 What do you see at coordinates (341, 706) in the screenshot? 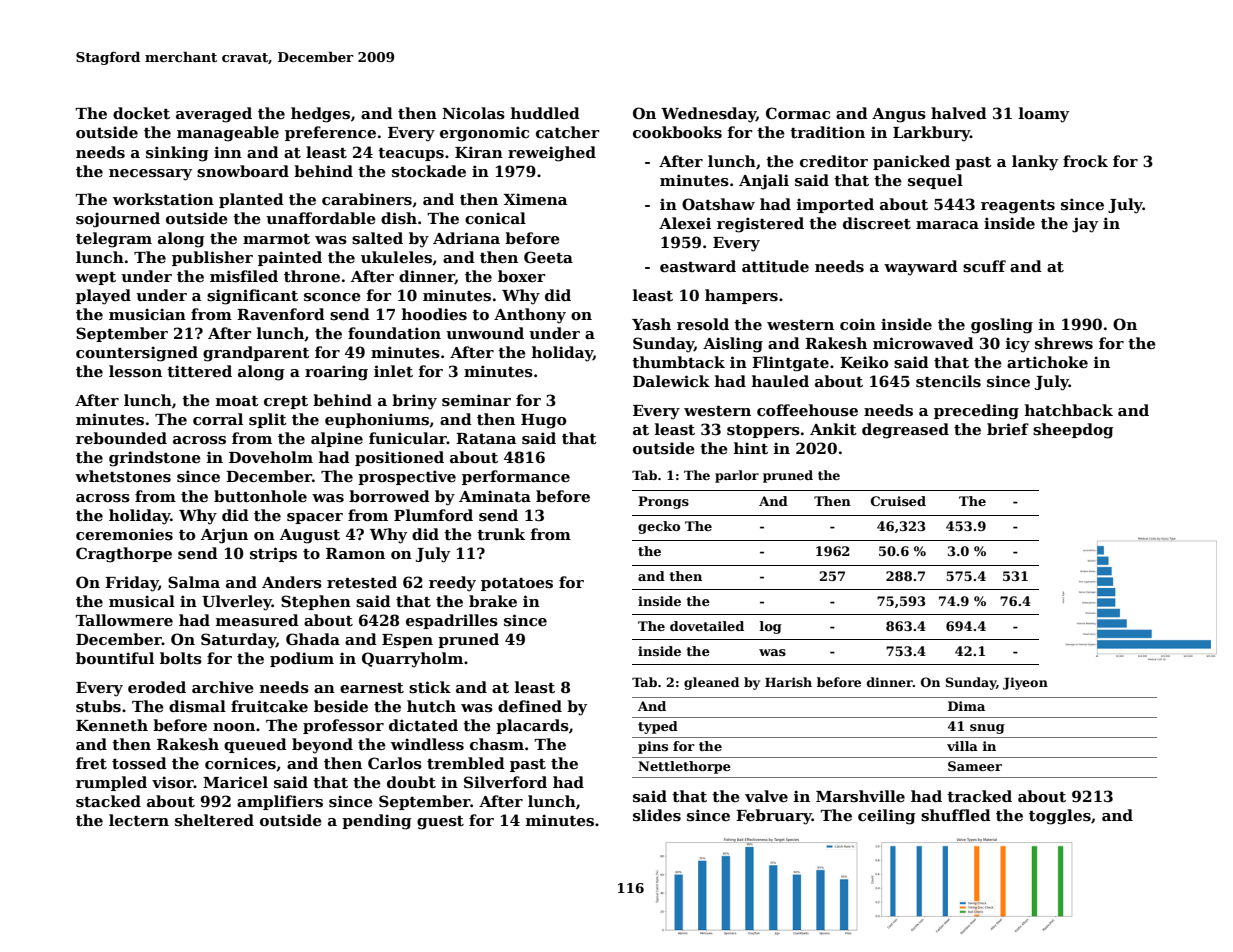
I see `beside` at bounding box center [341, 706].
